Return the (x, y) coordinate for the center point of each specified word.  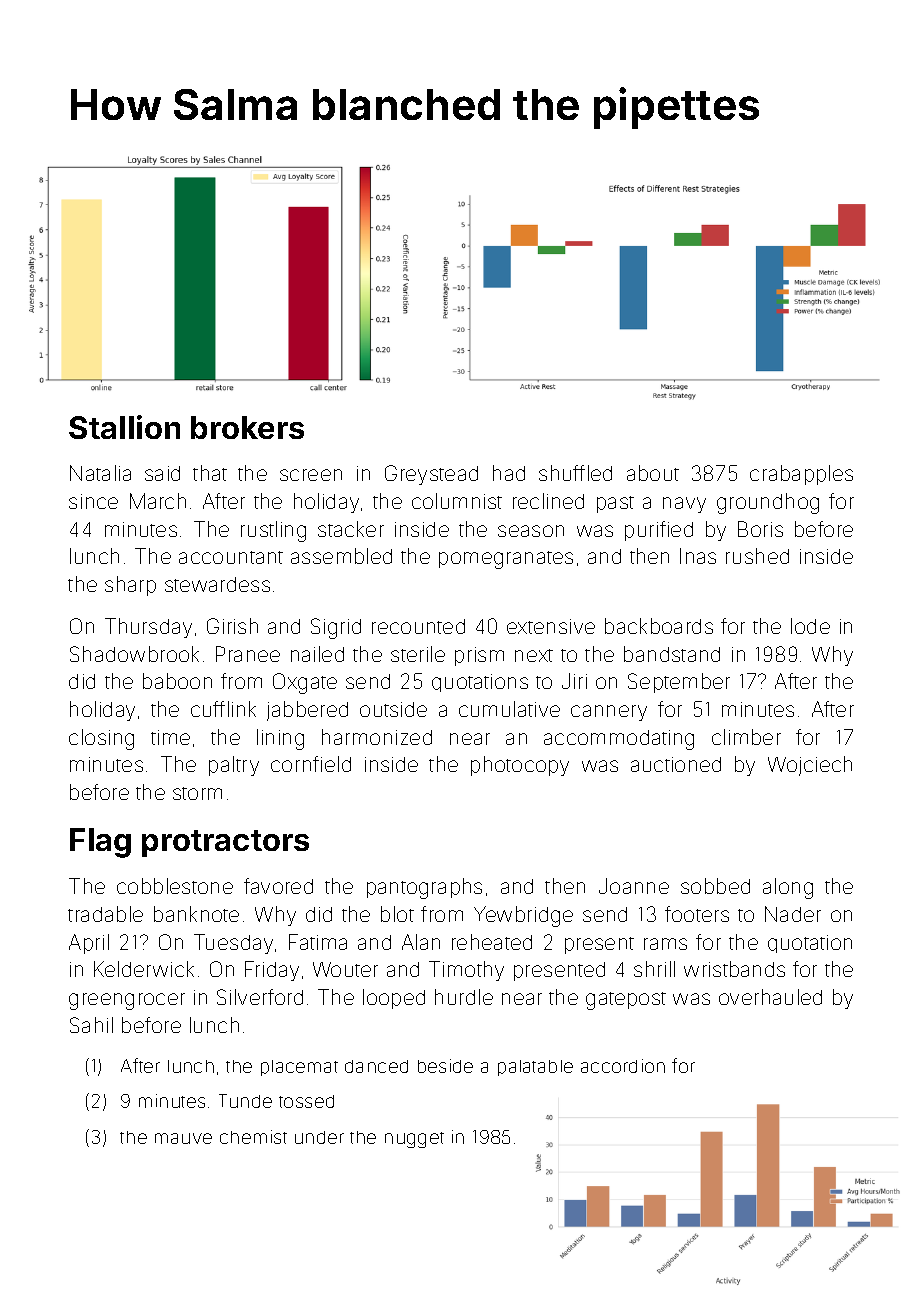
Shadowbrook (134, 654)
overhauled (770, 997)
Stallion (124, 427)
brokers (247, 427)
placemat (299, 1068)
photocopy (520, 766)
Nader (793, 914)
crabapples (801, 475)
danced (376, 1066)
